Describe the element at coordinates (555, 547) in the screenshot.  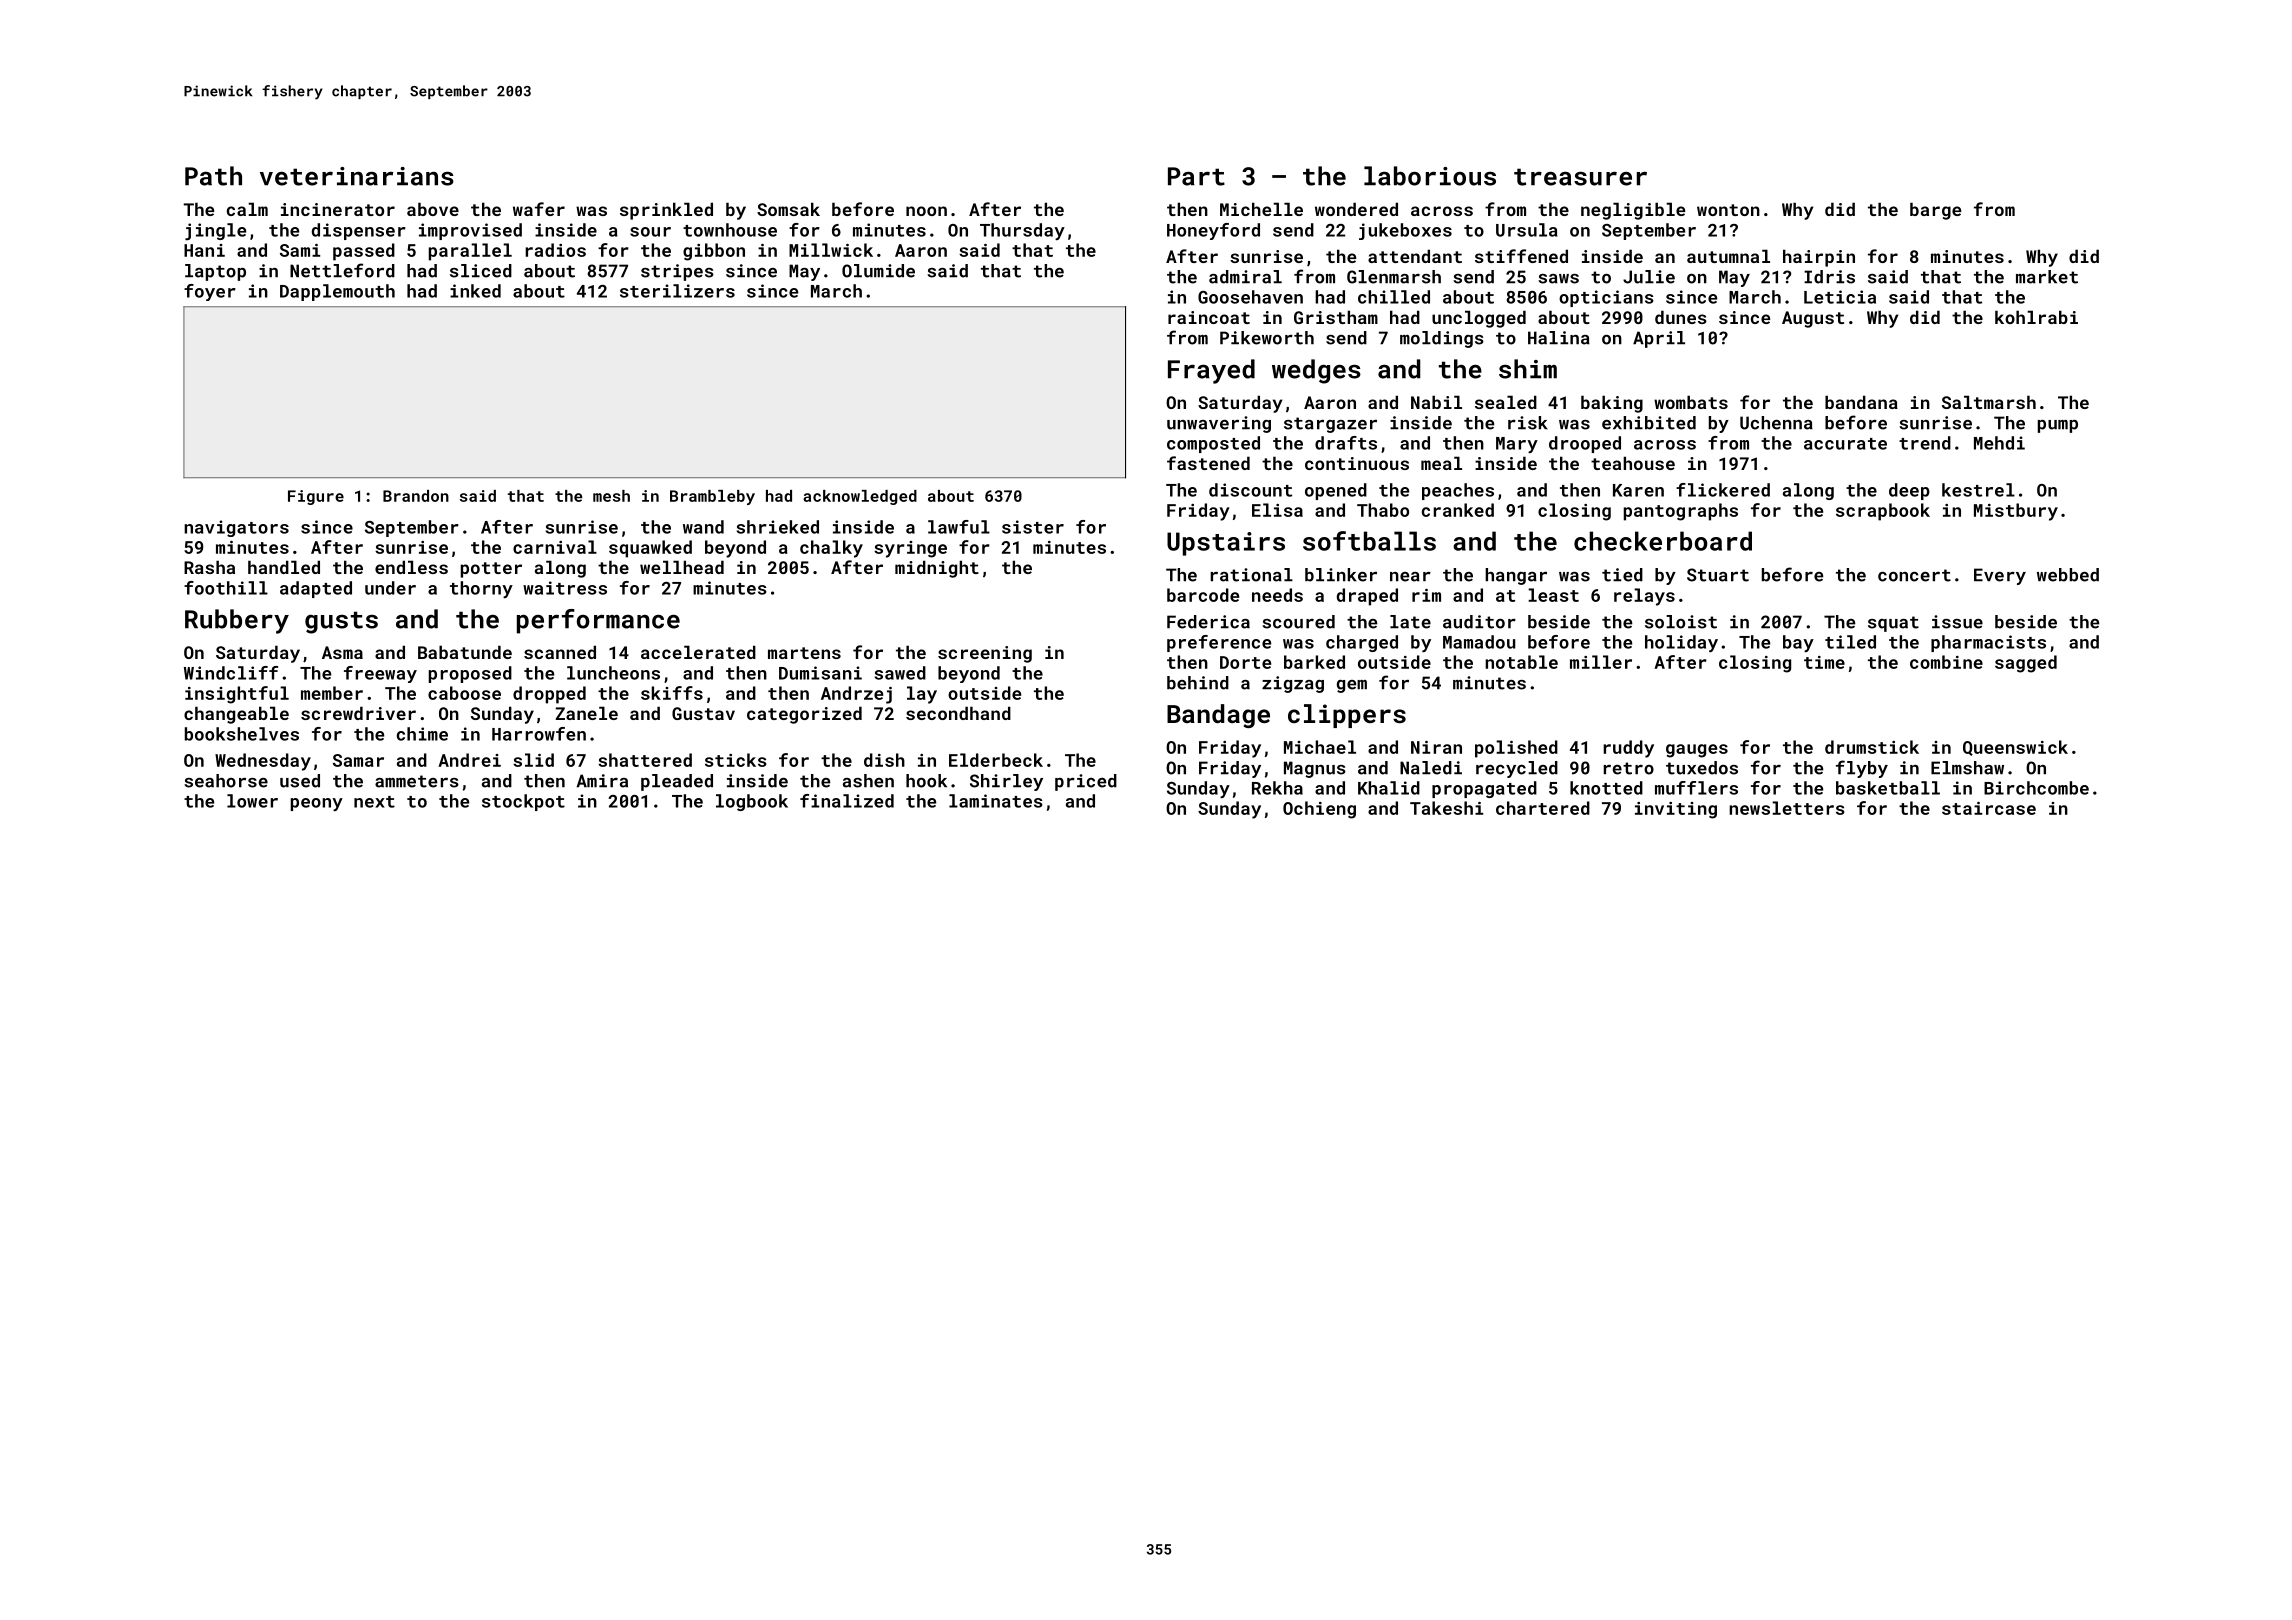
I see `carnival` at that location.
